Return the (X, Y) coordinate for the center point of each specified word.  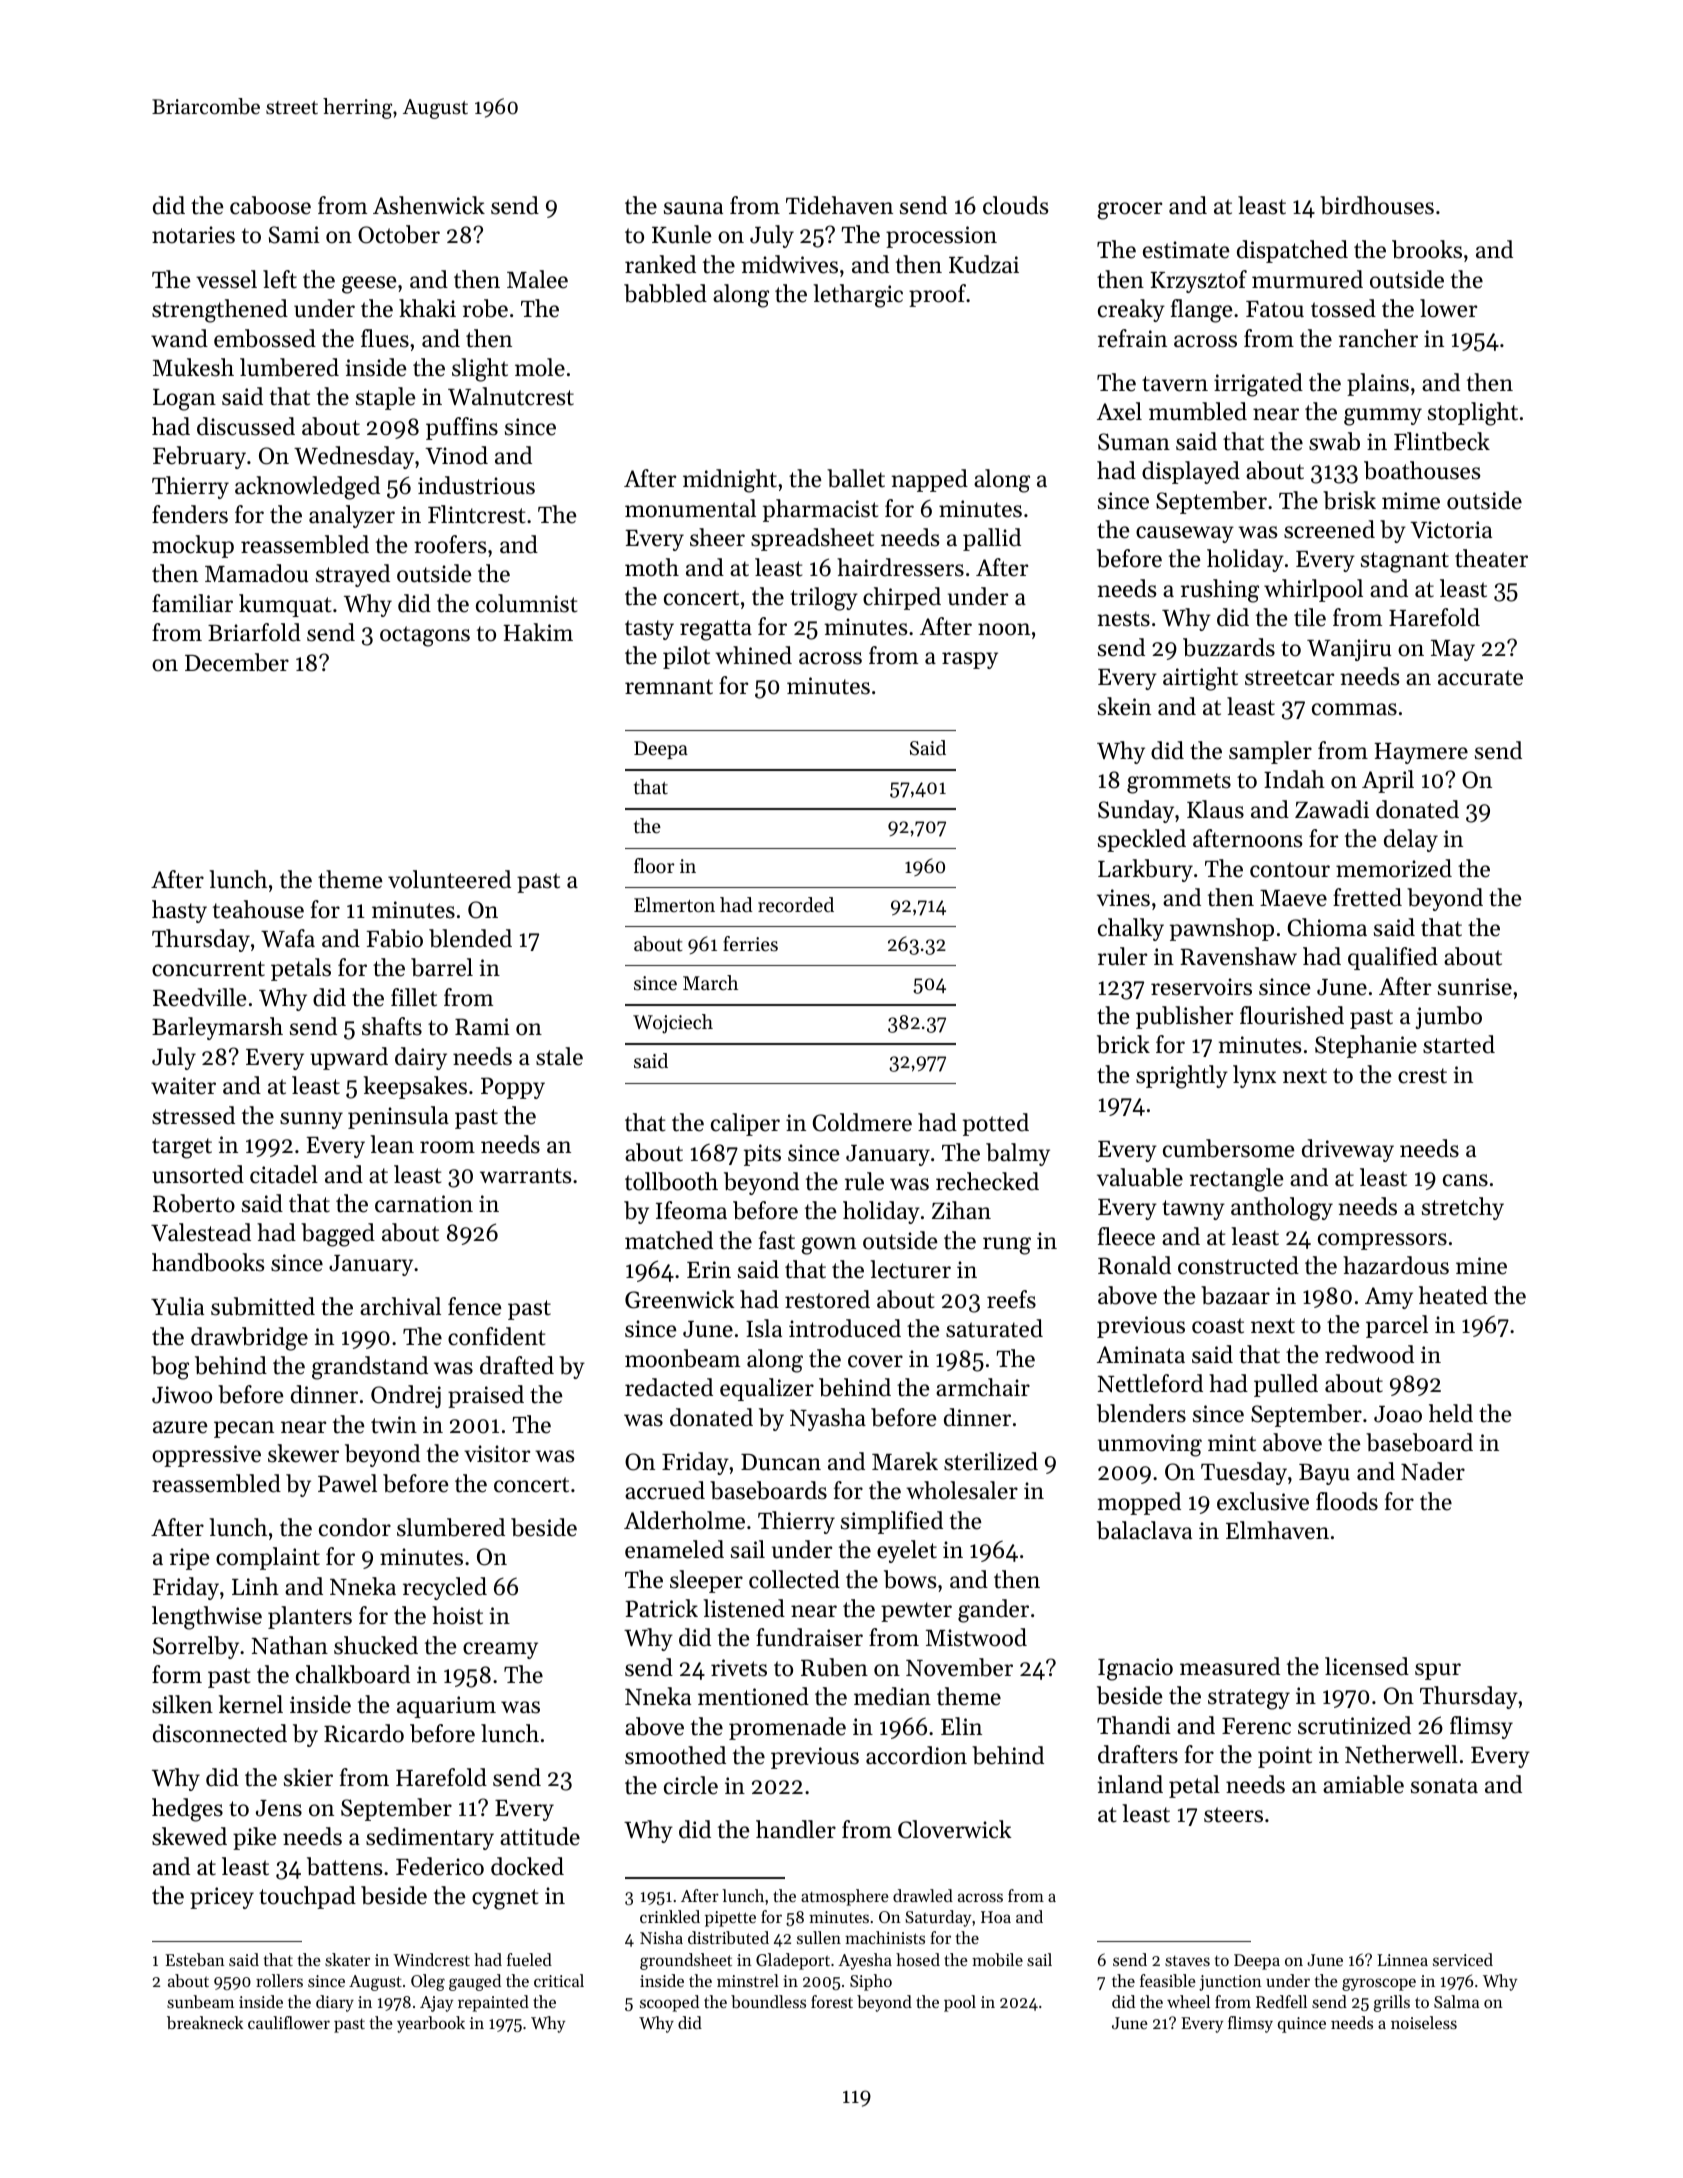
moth (652, 567)
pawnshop (1222, 929)
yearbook (431, 2024)
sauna (693, 208)
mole (540, 367)
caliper (745, 1124)
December (237, 662)
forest (832, 2001)
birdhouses (1377, 205)
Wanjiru (1349, 650)
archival (400, 1306)
